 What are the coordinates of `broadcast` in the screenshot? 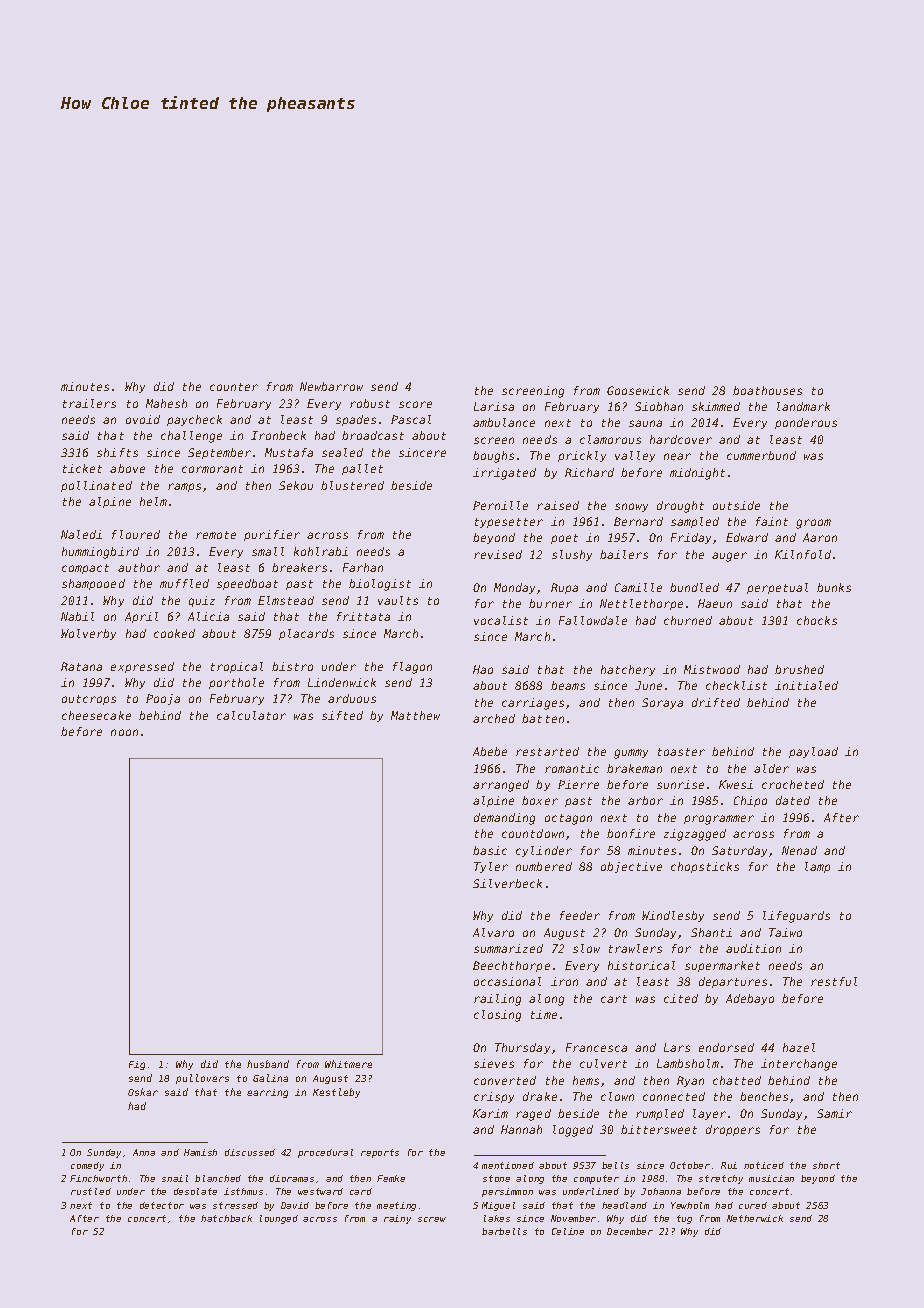 It's located at (373, 435).
